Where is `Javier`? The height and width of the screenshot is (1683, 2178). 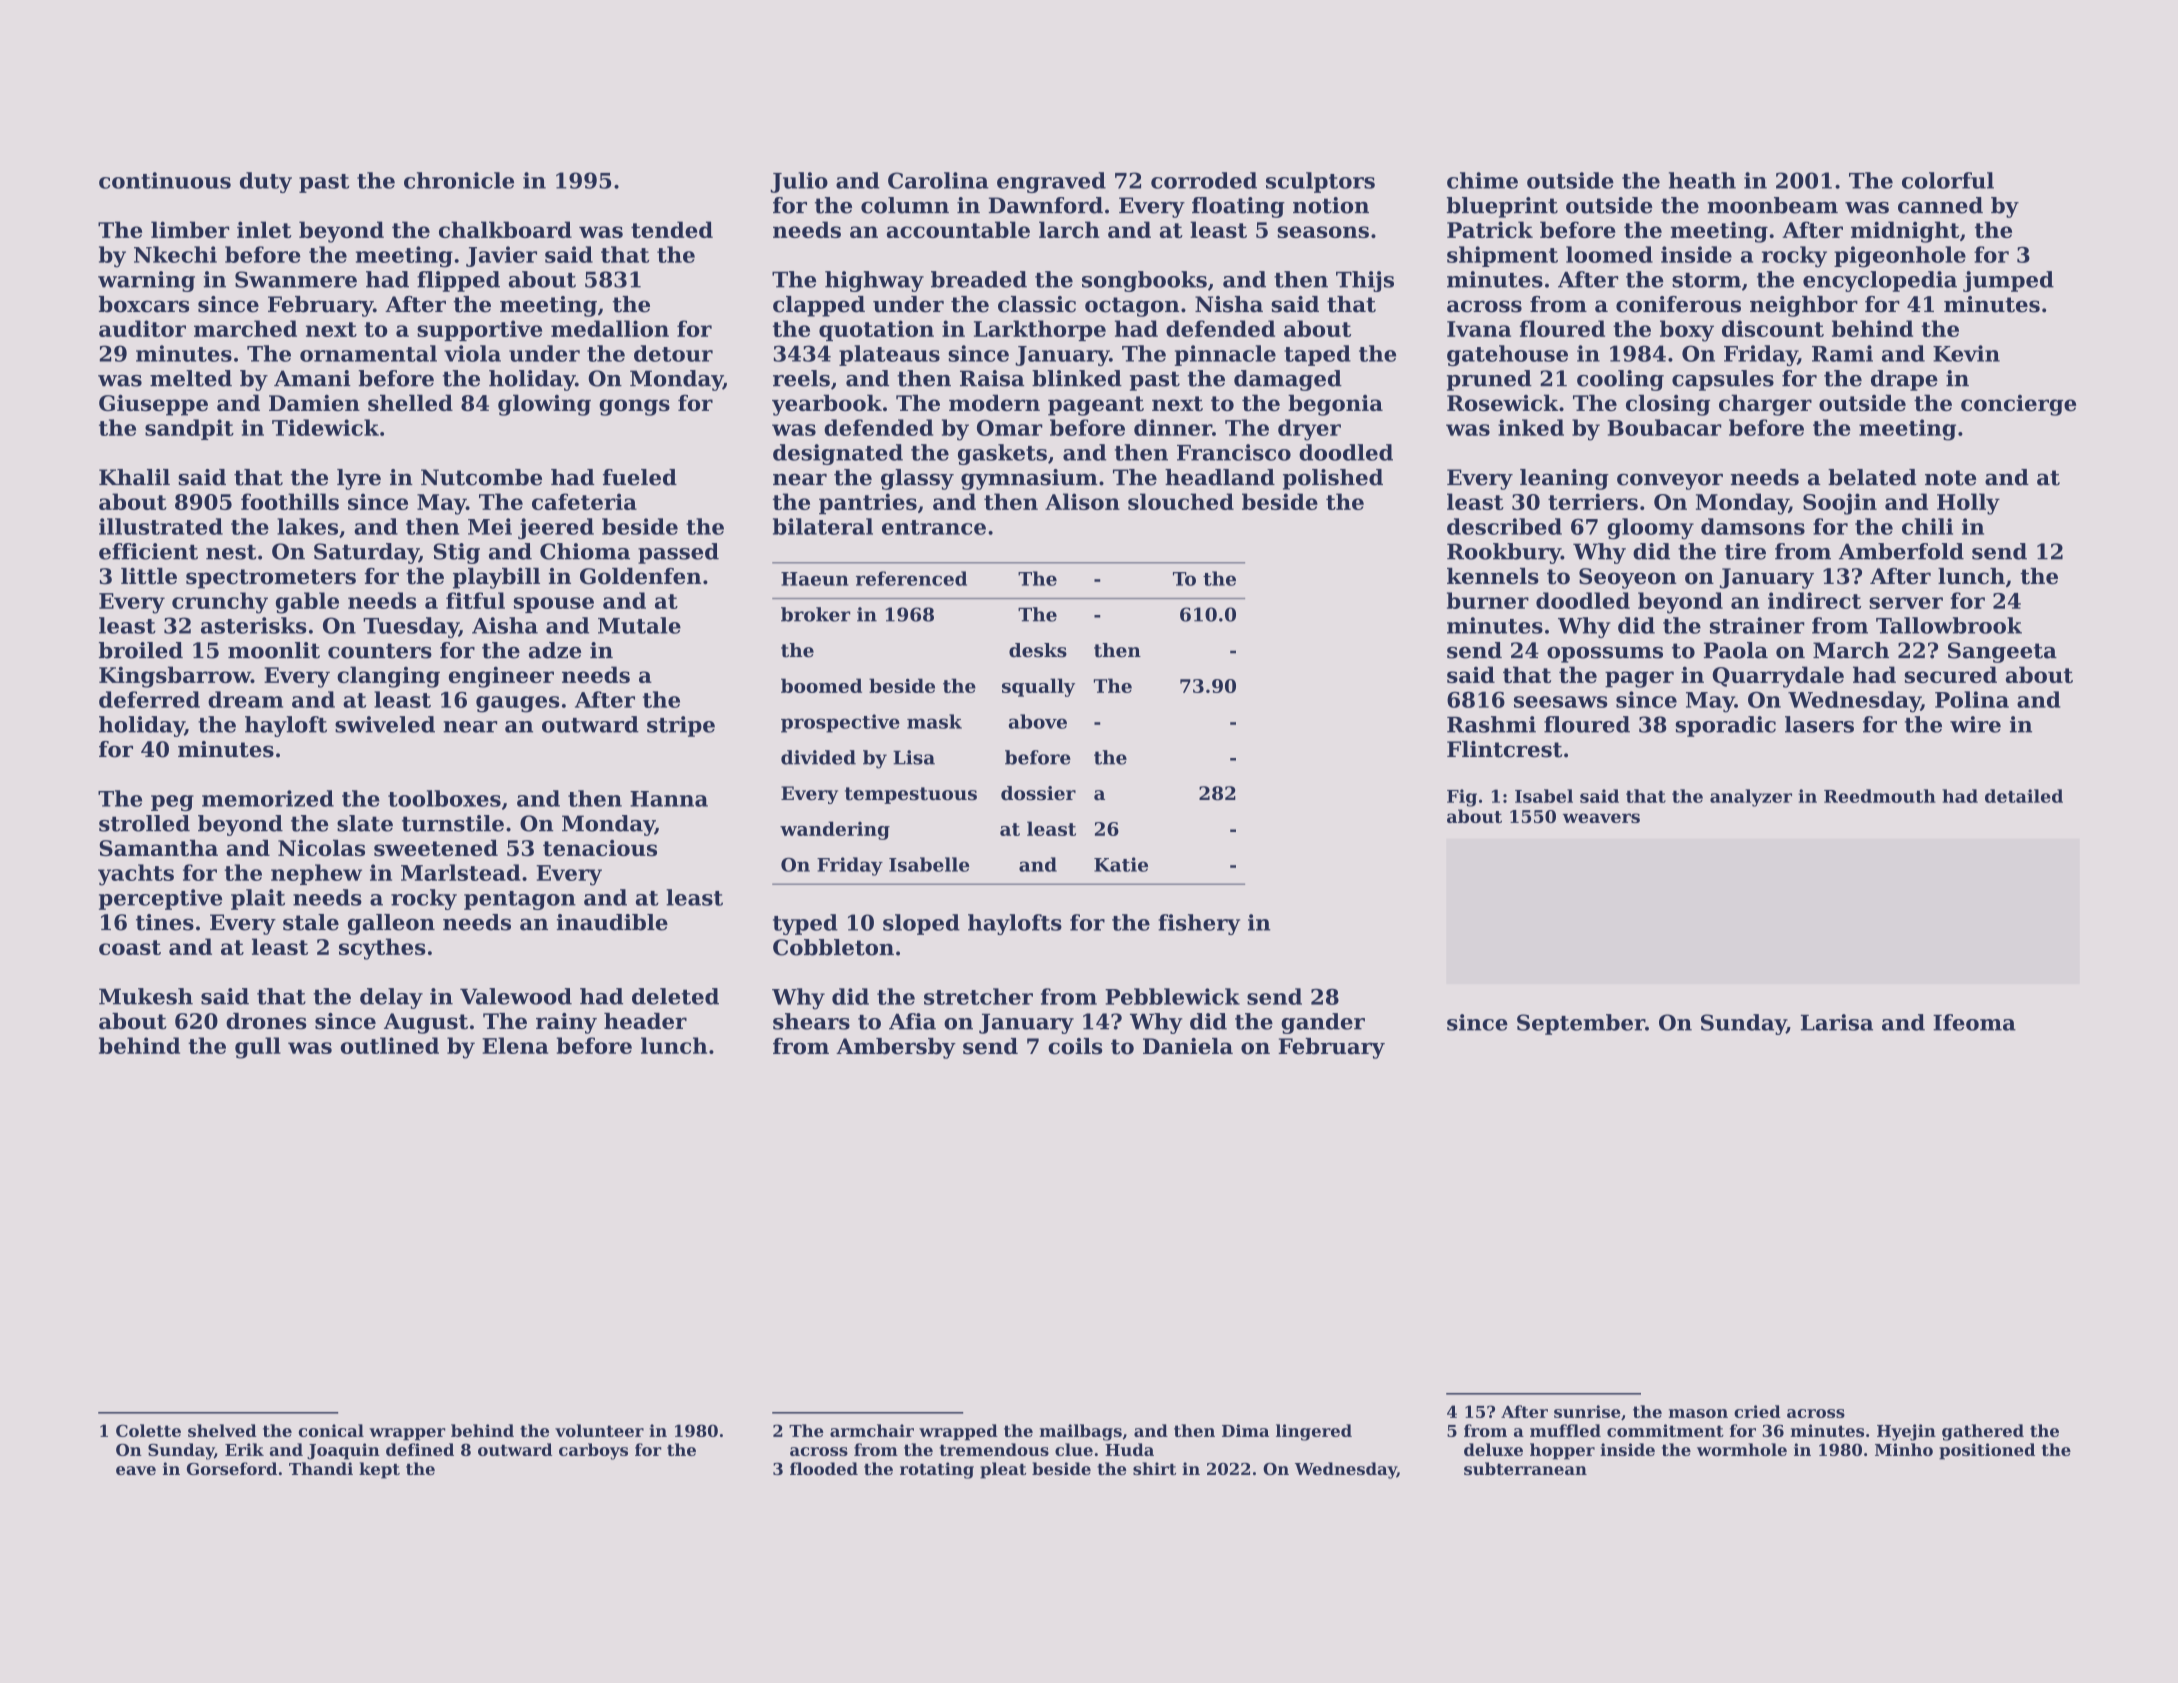
Javier is located at coordinates (501, 256).
